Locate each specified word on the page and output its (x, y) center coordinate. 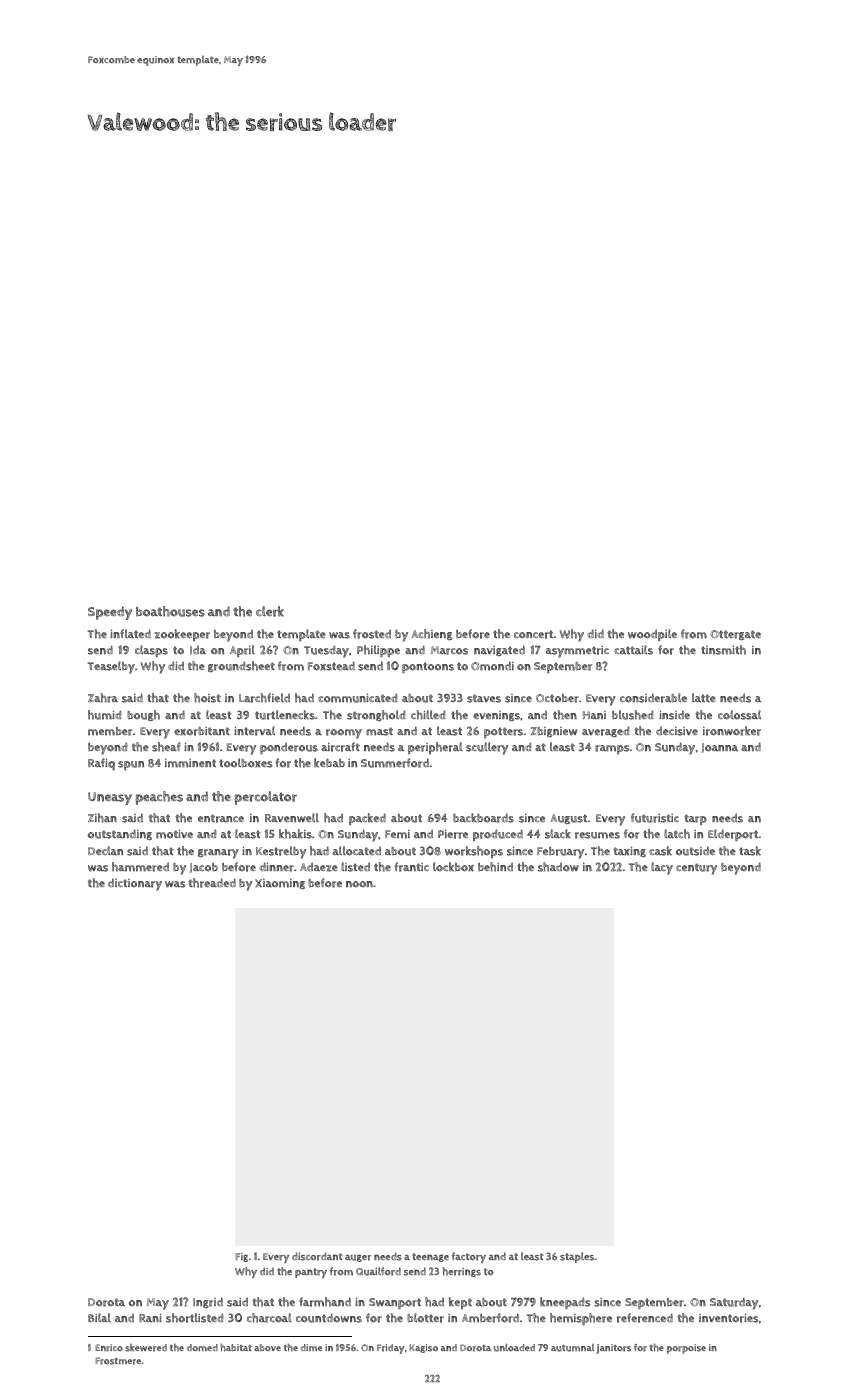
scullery (487, 748)
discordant (317, 1256)
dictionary (135, 884)
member (110, 731)
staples (577, 1257)
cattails (633, 650)
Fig (241, 1257)
